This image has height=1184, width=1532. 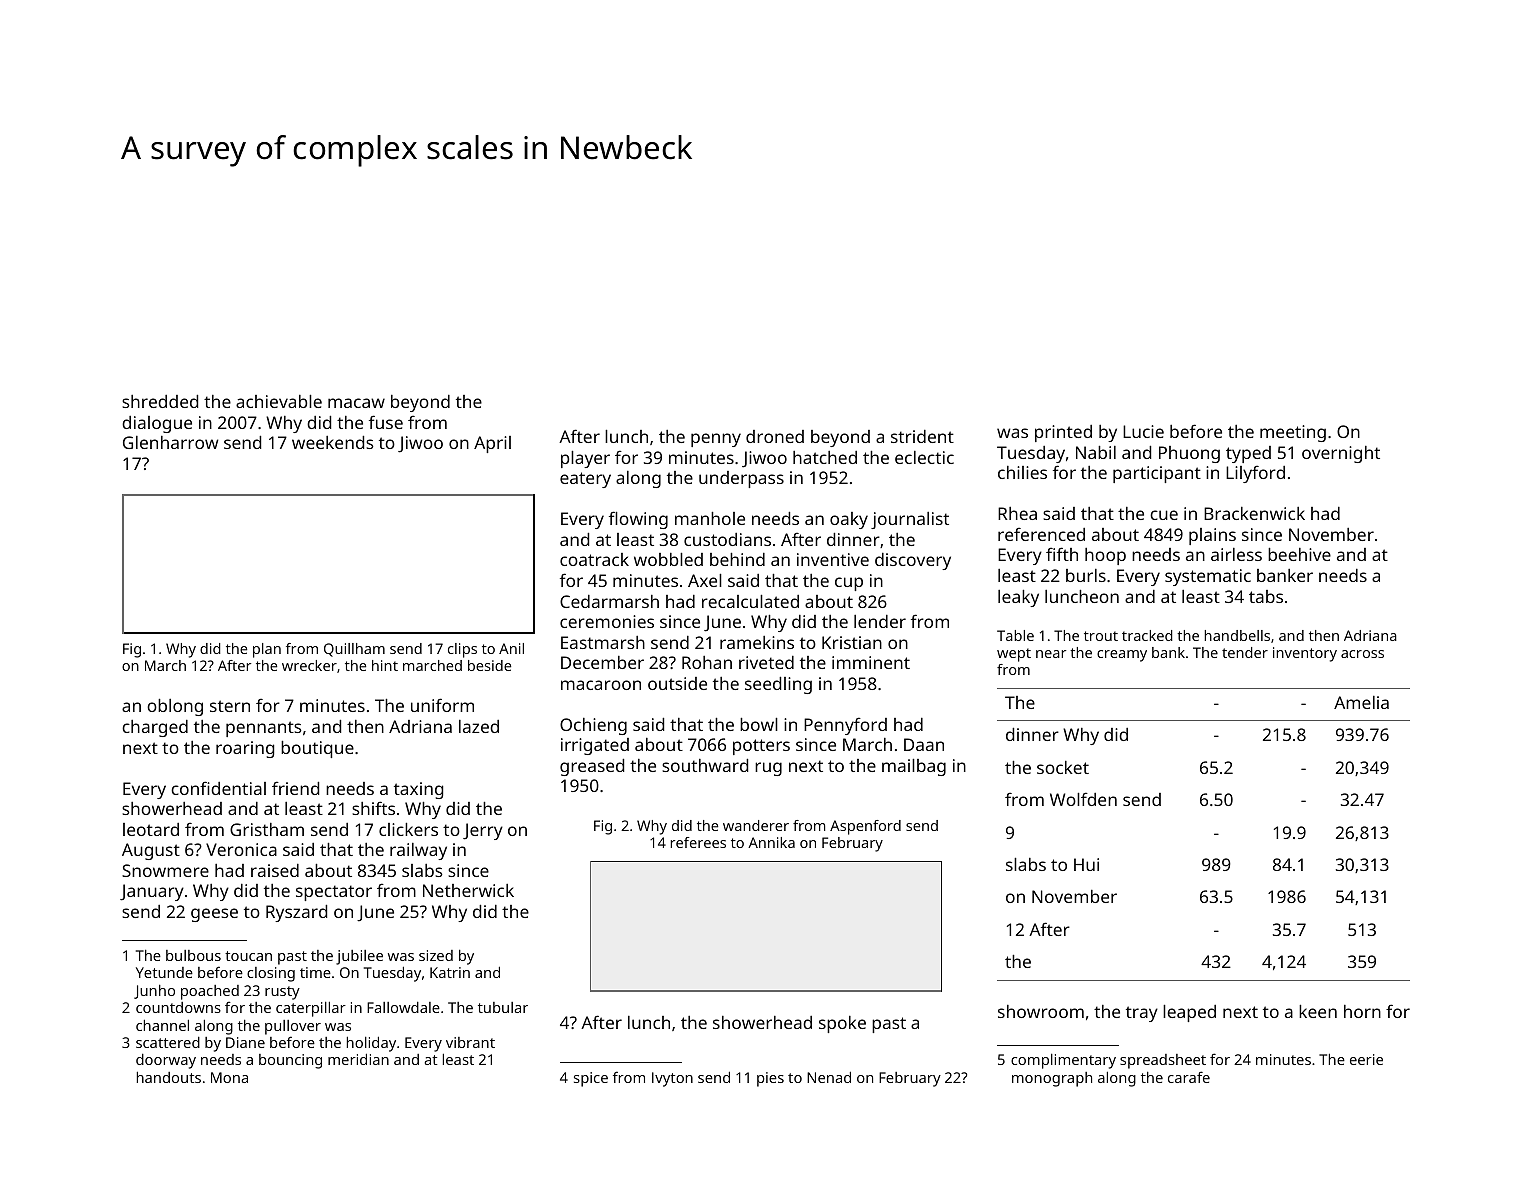 I want to click on Mona, so click(x=229, y=1077).
